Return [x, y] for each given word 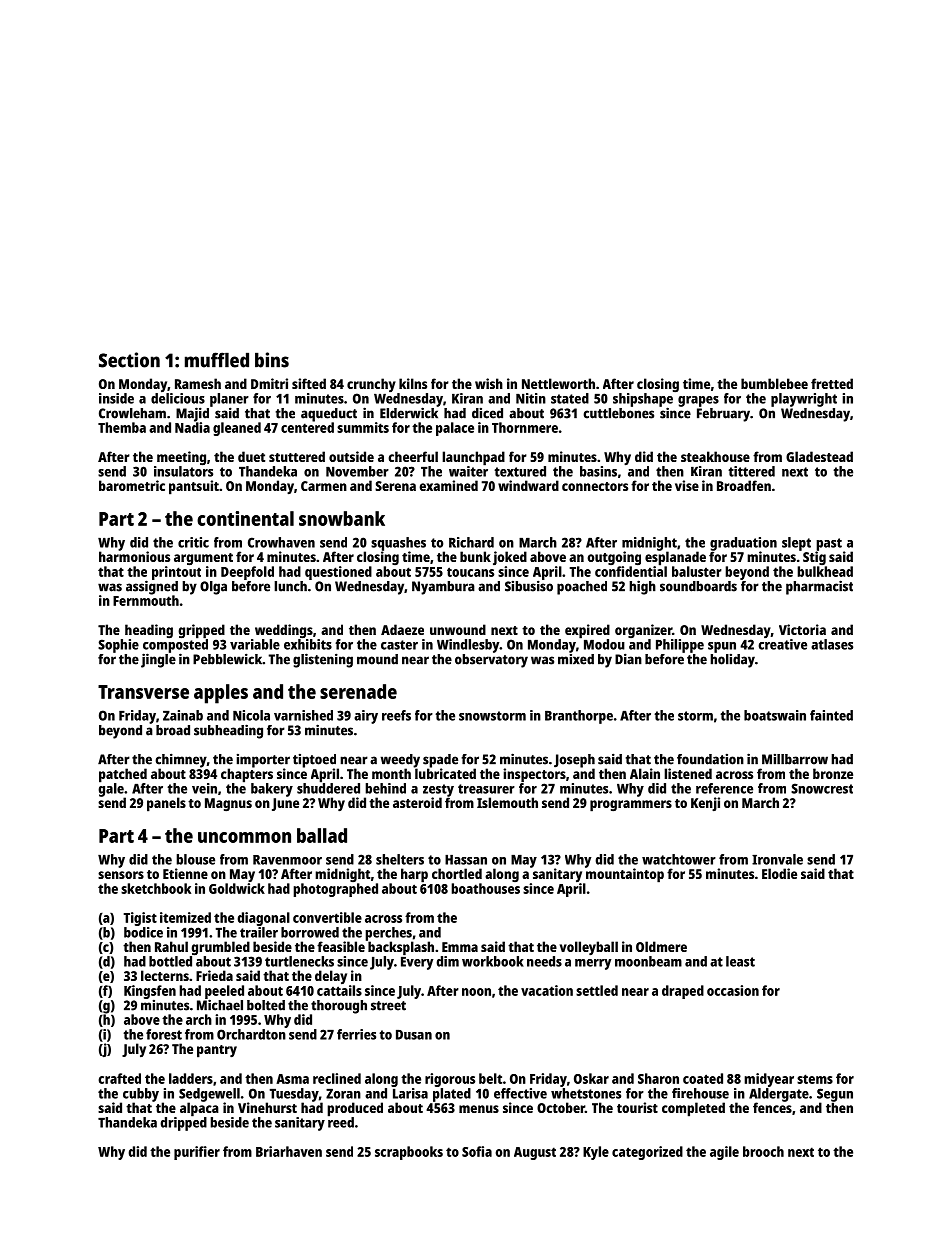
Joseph [574, 761]
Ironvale [777, 859]
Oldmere [661, 946]
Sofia [477, 1151]
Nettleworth [558, 383]
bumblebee [774, 383]
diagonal [264, 919]
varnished [303, 715]
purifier [197, 1153]
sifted [309, 383]
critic [193, 542]
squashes [398, 544]
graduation [743, 544]
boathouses [485, 888]
